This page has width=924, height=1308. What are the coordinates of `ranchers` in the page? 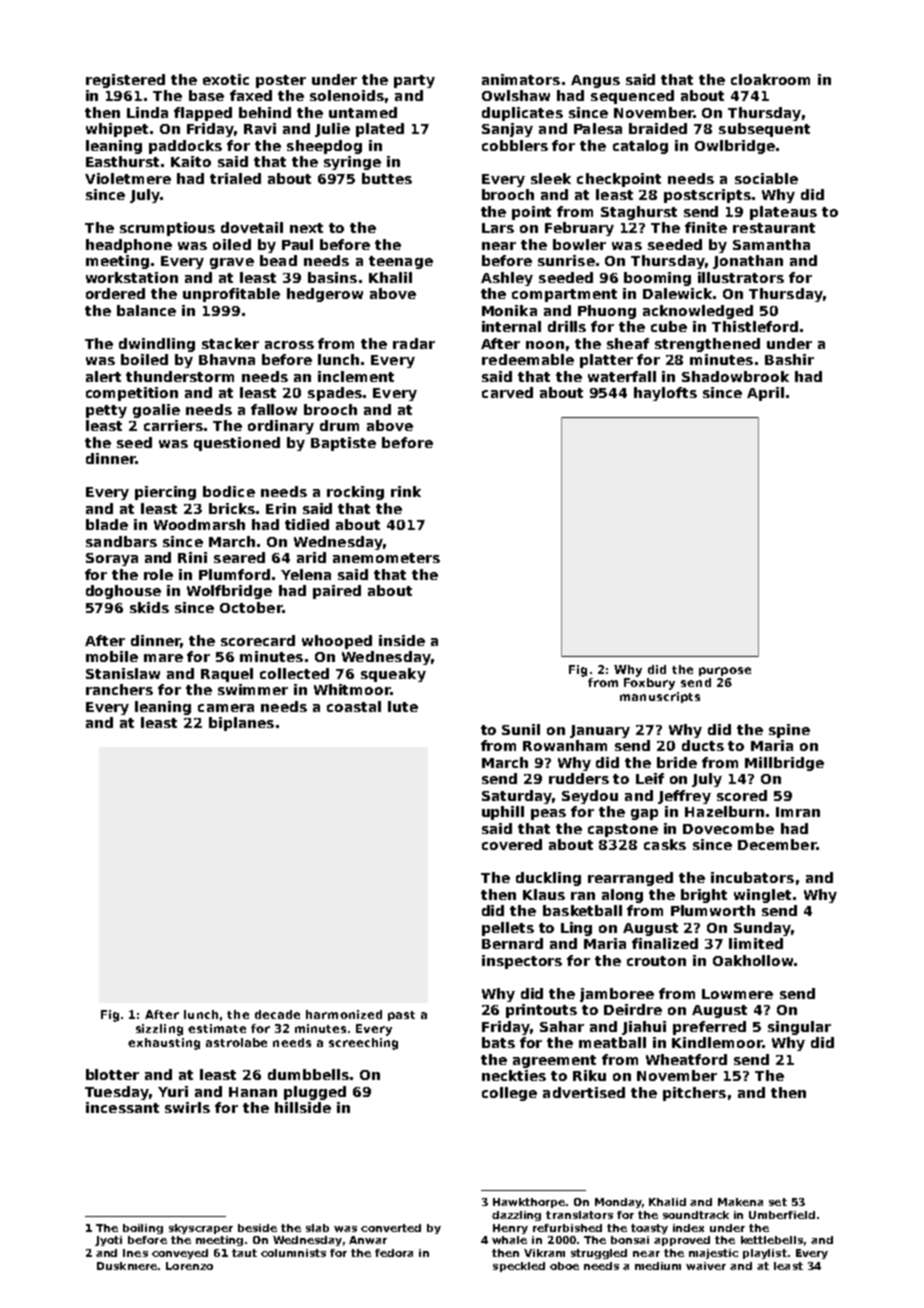 It's located at (119, 689).
